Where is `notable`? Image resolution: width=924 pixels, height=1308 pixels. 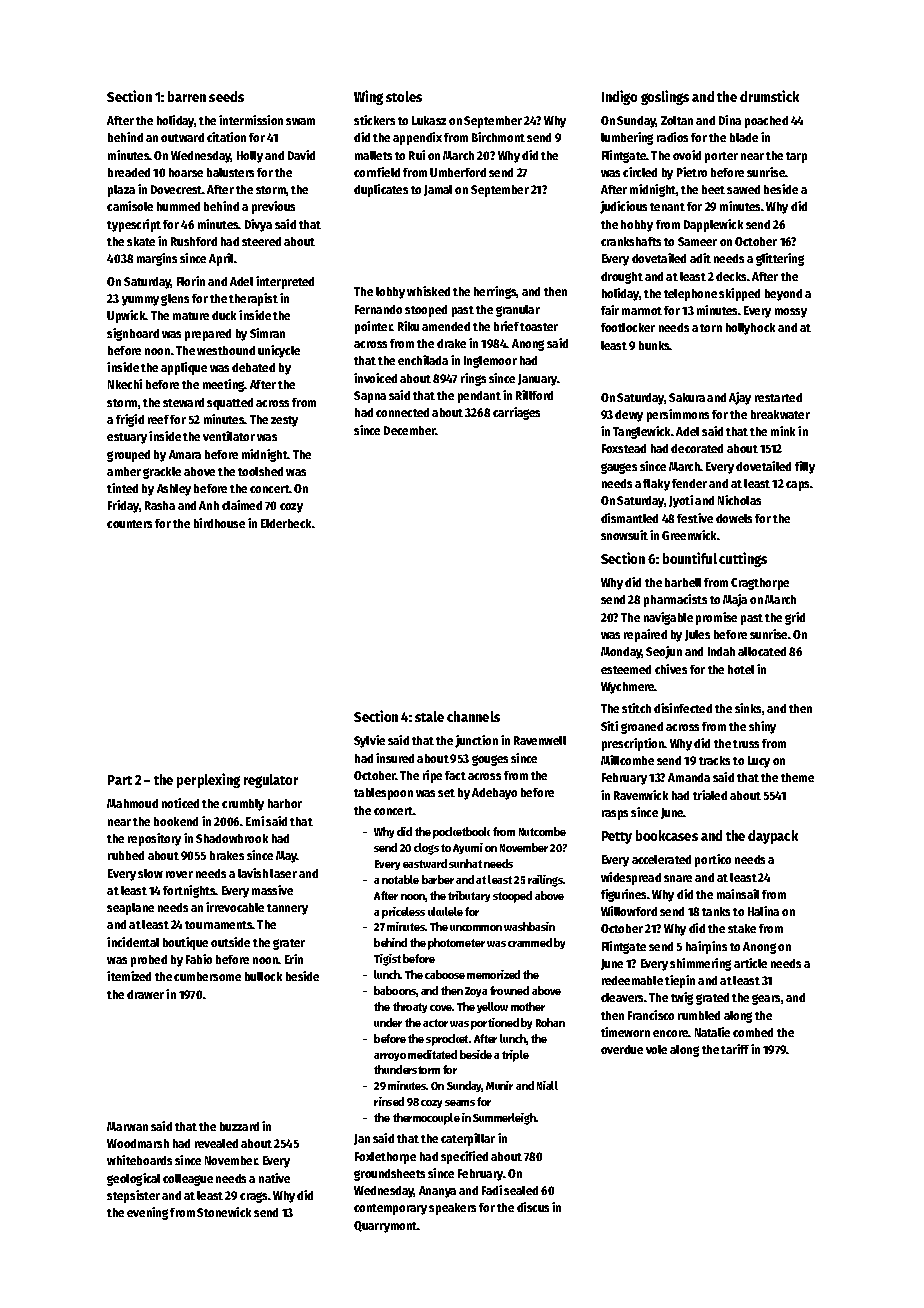 notable is located at coordinates (400, 879).
